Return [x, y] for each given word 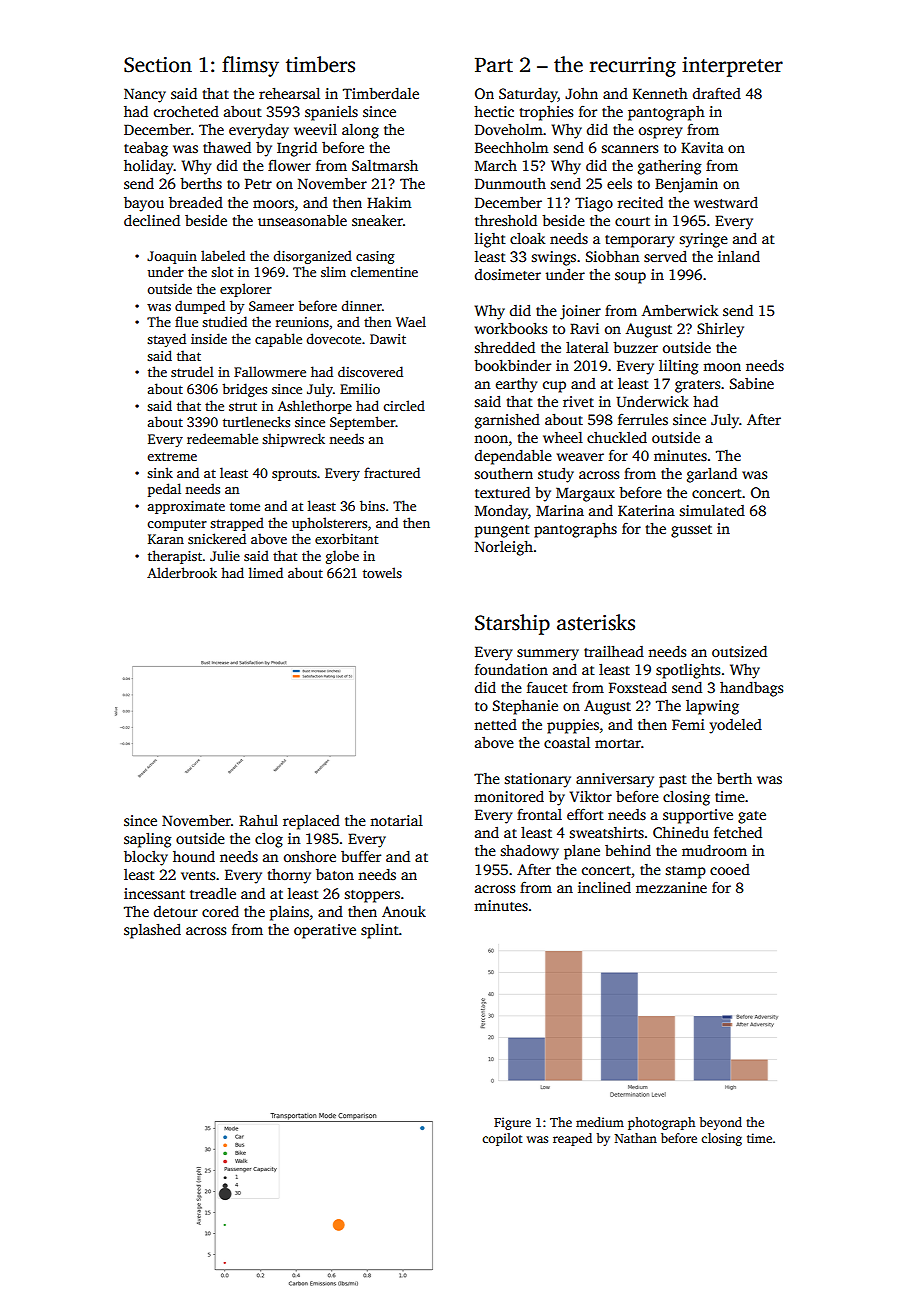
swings [554, 258]
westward [726, 202]
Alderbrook [182, 572]
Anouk [404, 911]
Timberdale [381, 93]
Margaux [585, 494]
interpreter [732, 67]
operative [325, 931]
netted [495, 724]
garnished [507, 421]
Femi [688, 724]
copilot [502, 1139]
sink [160, 472]
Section [158, 65]
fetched [738, 832]
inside [209, 338]
